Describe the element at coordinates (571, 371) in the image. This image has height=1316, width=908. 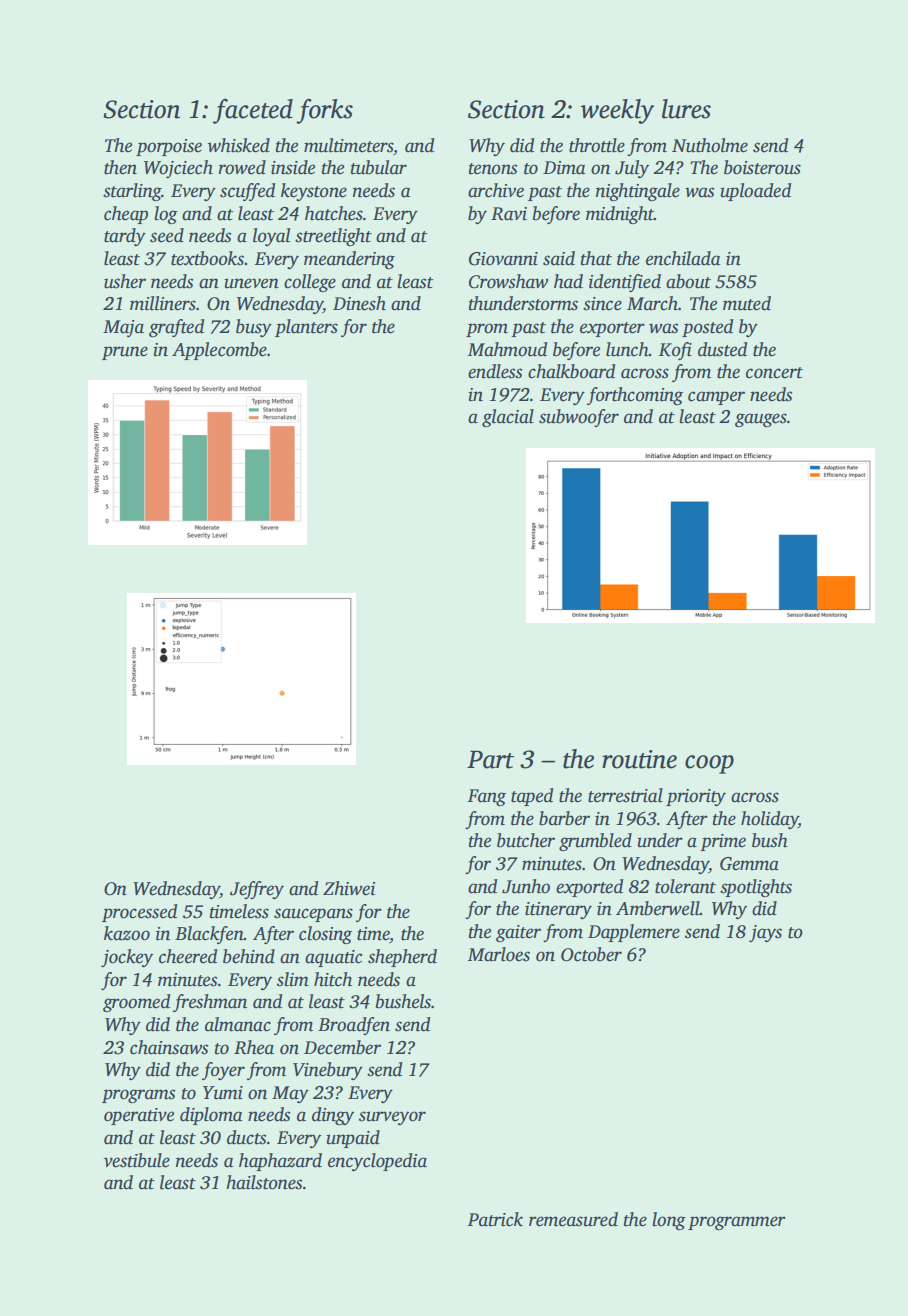
I see `chalkboard` at that location.
